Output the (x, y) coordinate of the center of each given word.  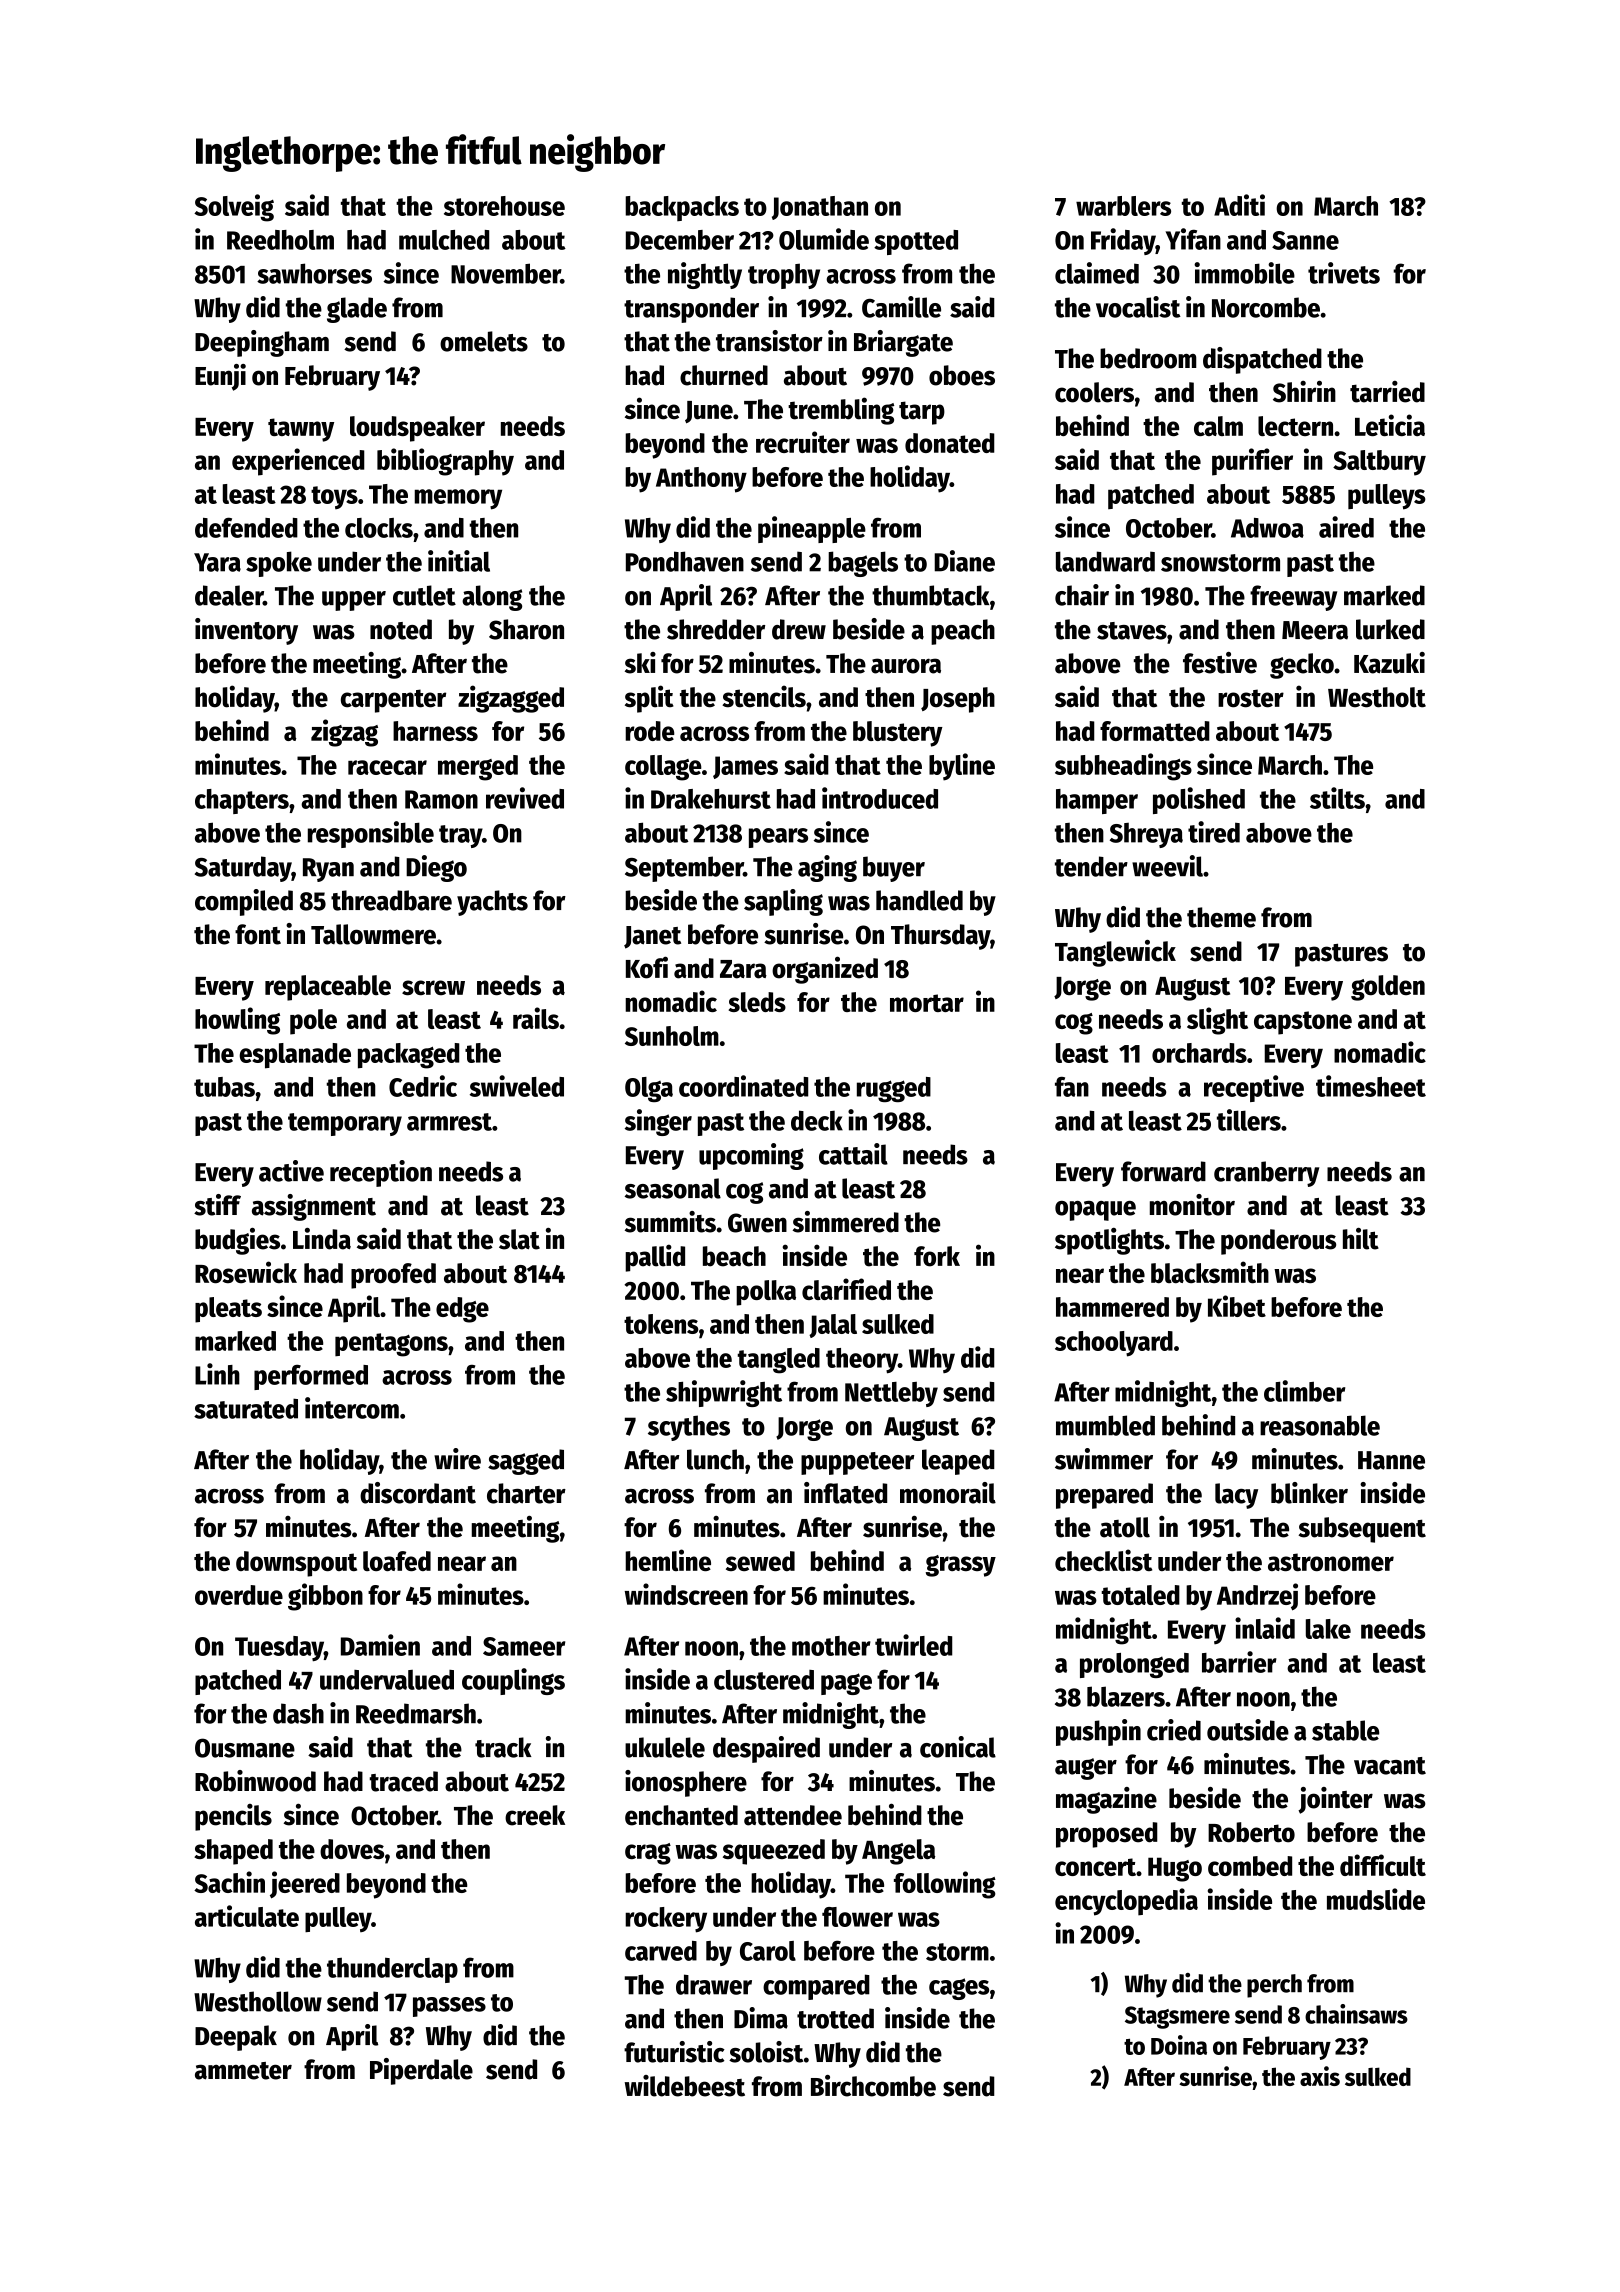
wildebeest (685, 2086)
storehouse (504, 206)
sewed (760, 1561)
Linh (217, 1374)
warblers (1123, 206)
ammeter (243, 2071)
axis (1320, 2076)
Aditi (1239, 205)
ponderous (1278, 1242)
